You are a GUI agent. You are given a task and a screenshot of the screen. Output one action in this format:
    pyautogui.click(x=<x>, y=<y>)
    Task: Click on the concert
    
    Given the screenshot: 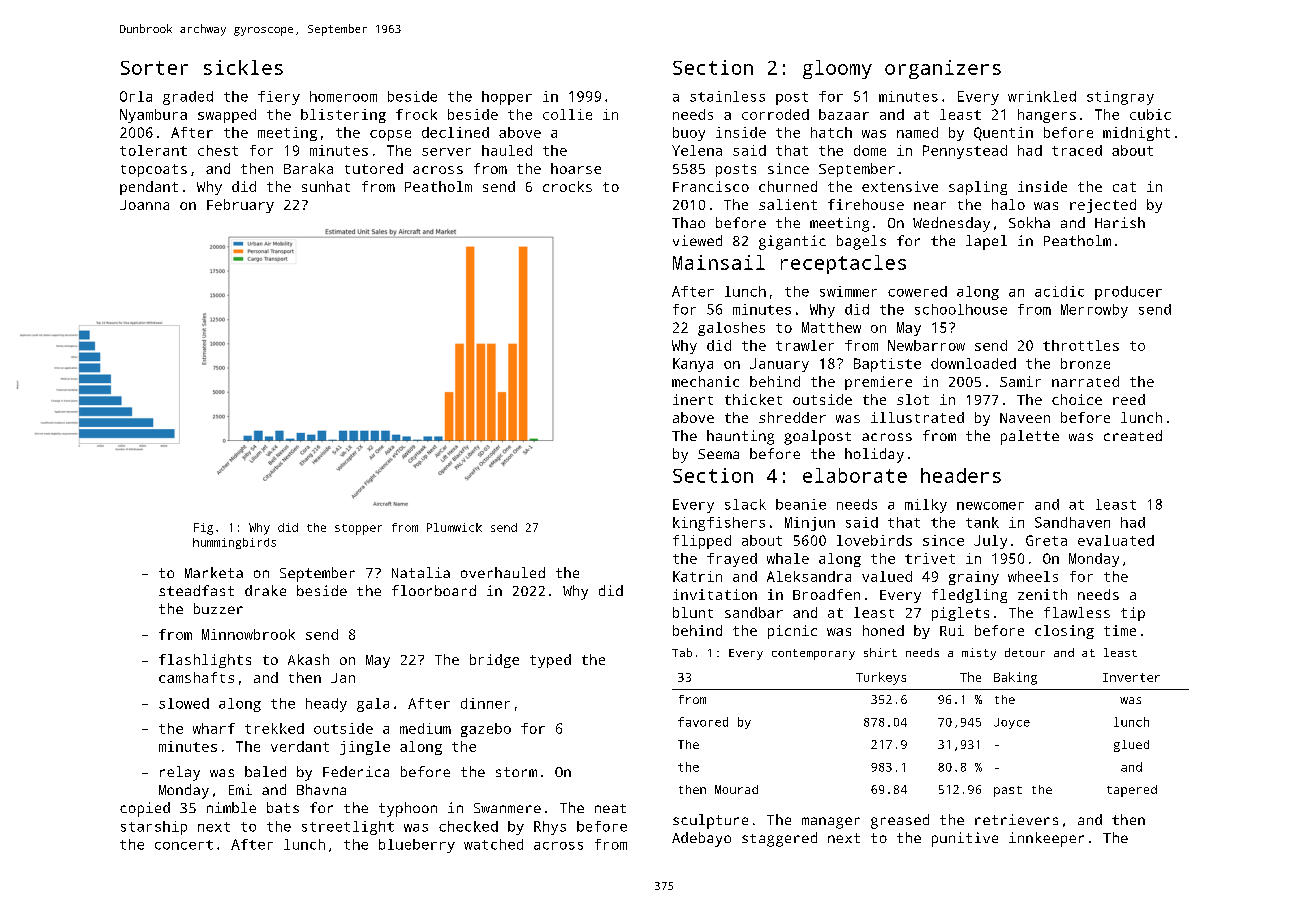 What is the action you would take?
    pyautogui.click(x=184, y=845)
